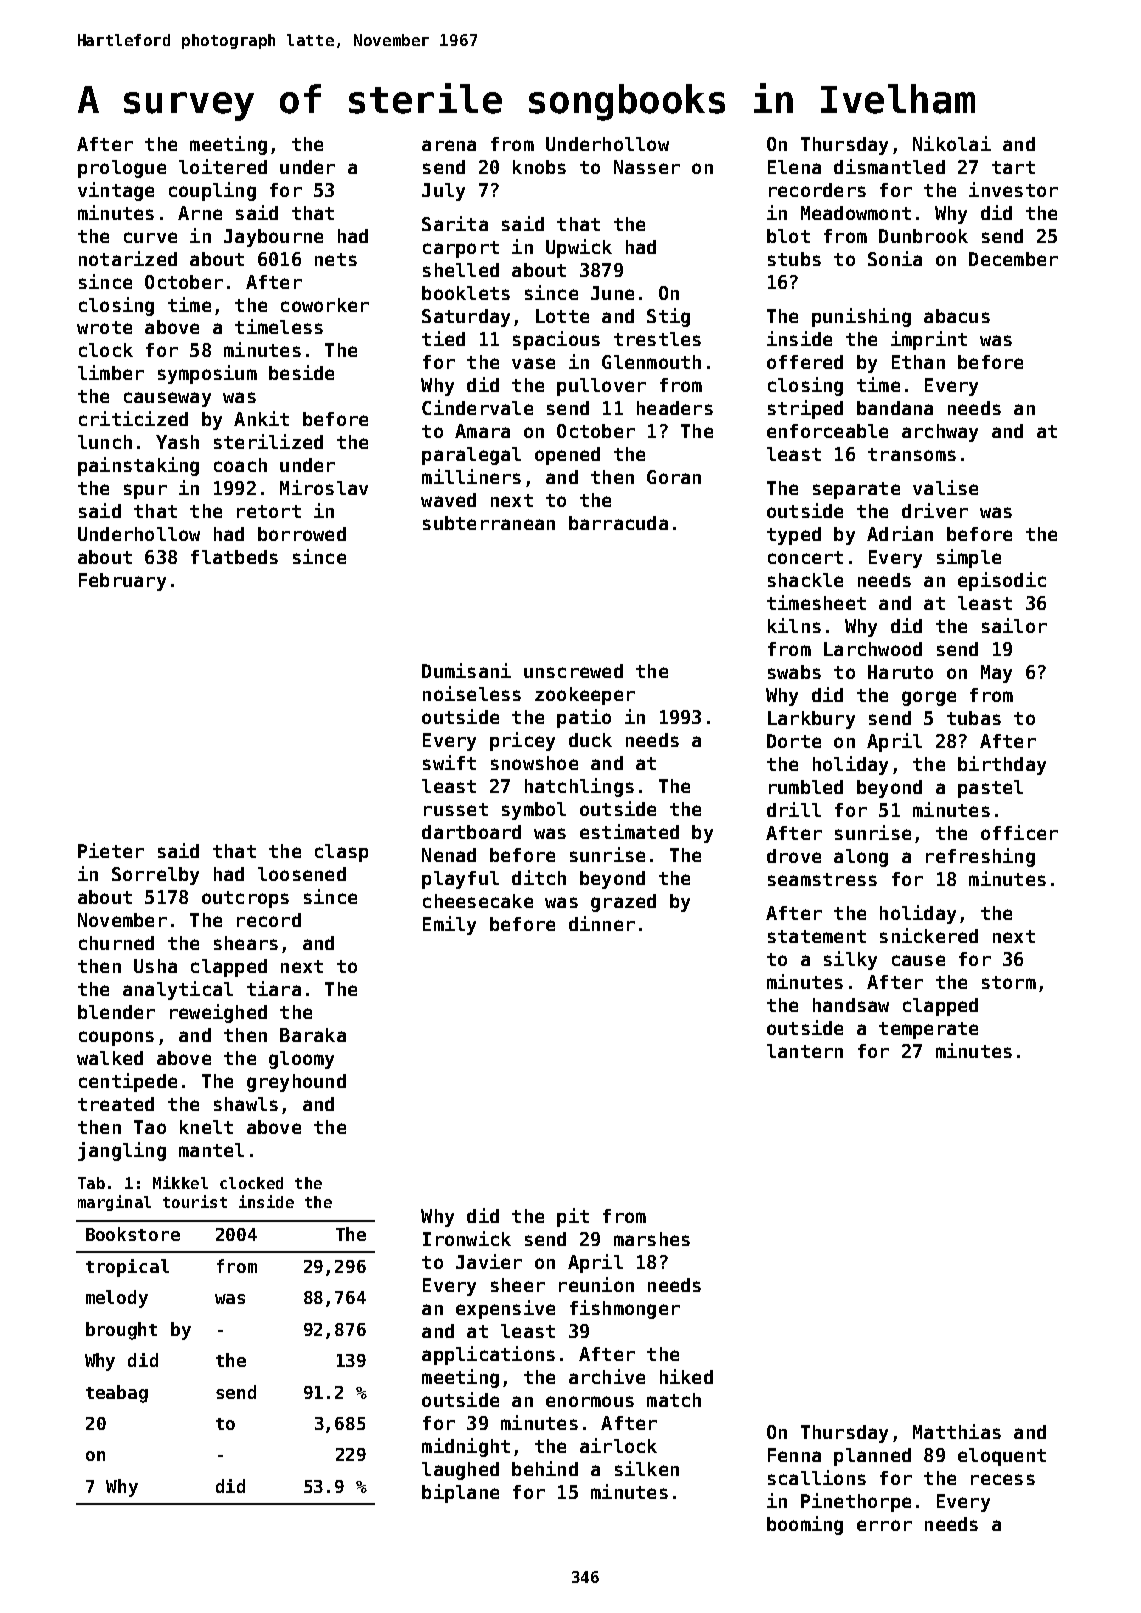 The height and width of the image is (1613, 1141). What do you see at coordinates (1003, 1479) in the image?
I see `recess` at bounding box center [1003, 1479].
